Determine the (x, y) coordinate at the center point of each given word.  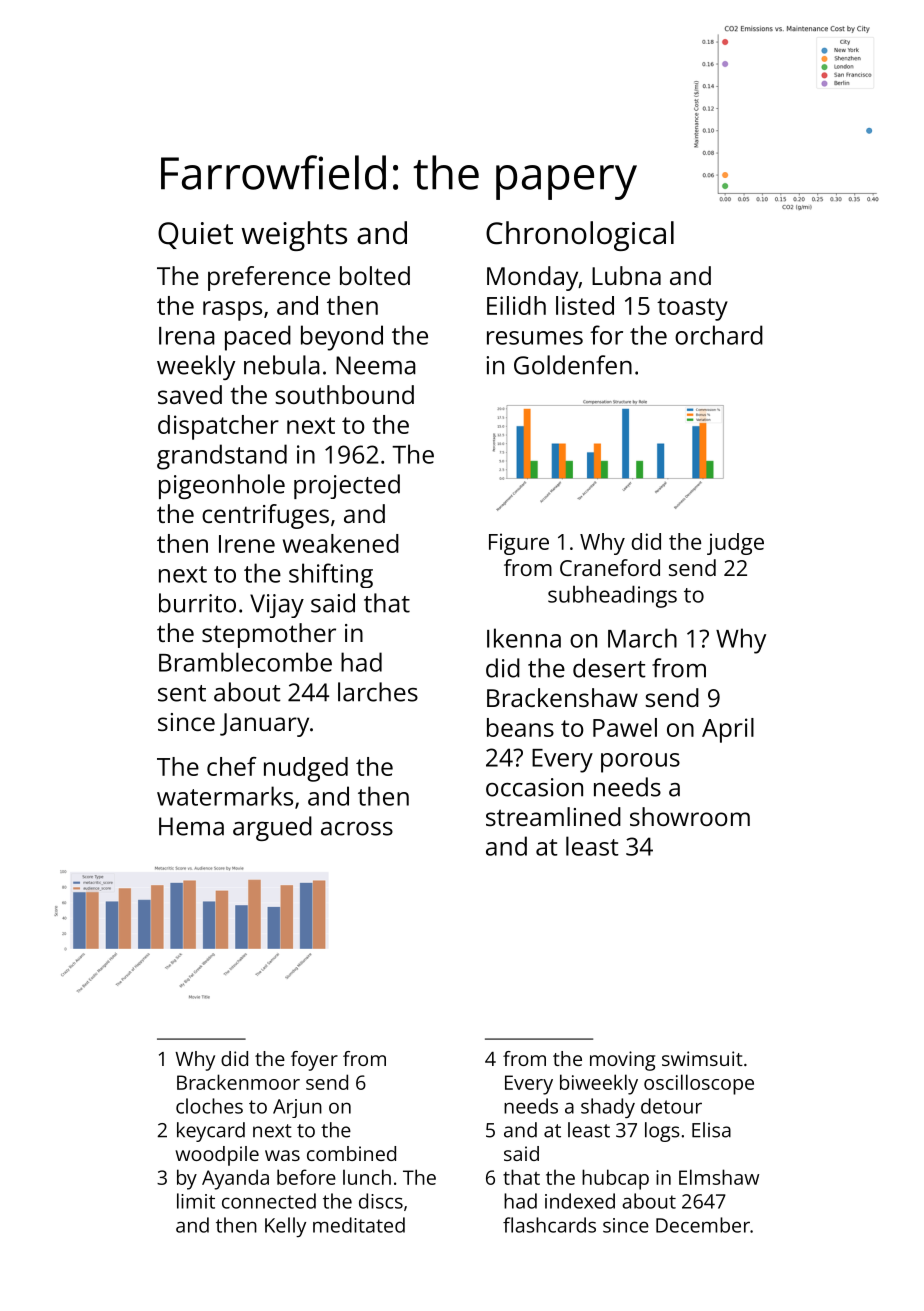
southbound (344, 394)
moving (622, 1061)
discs (381, 1201)
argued (272, 828)
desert (609, 668)
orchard (719, 335)
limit (196, 1201)
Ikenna (524, 638)
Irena (187, 336)
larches (378, 692)
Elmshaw (719, 1177)
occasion (534, 787)
